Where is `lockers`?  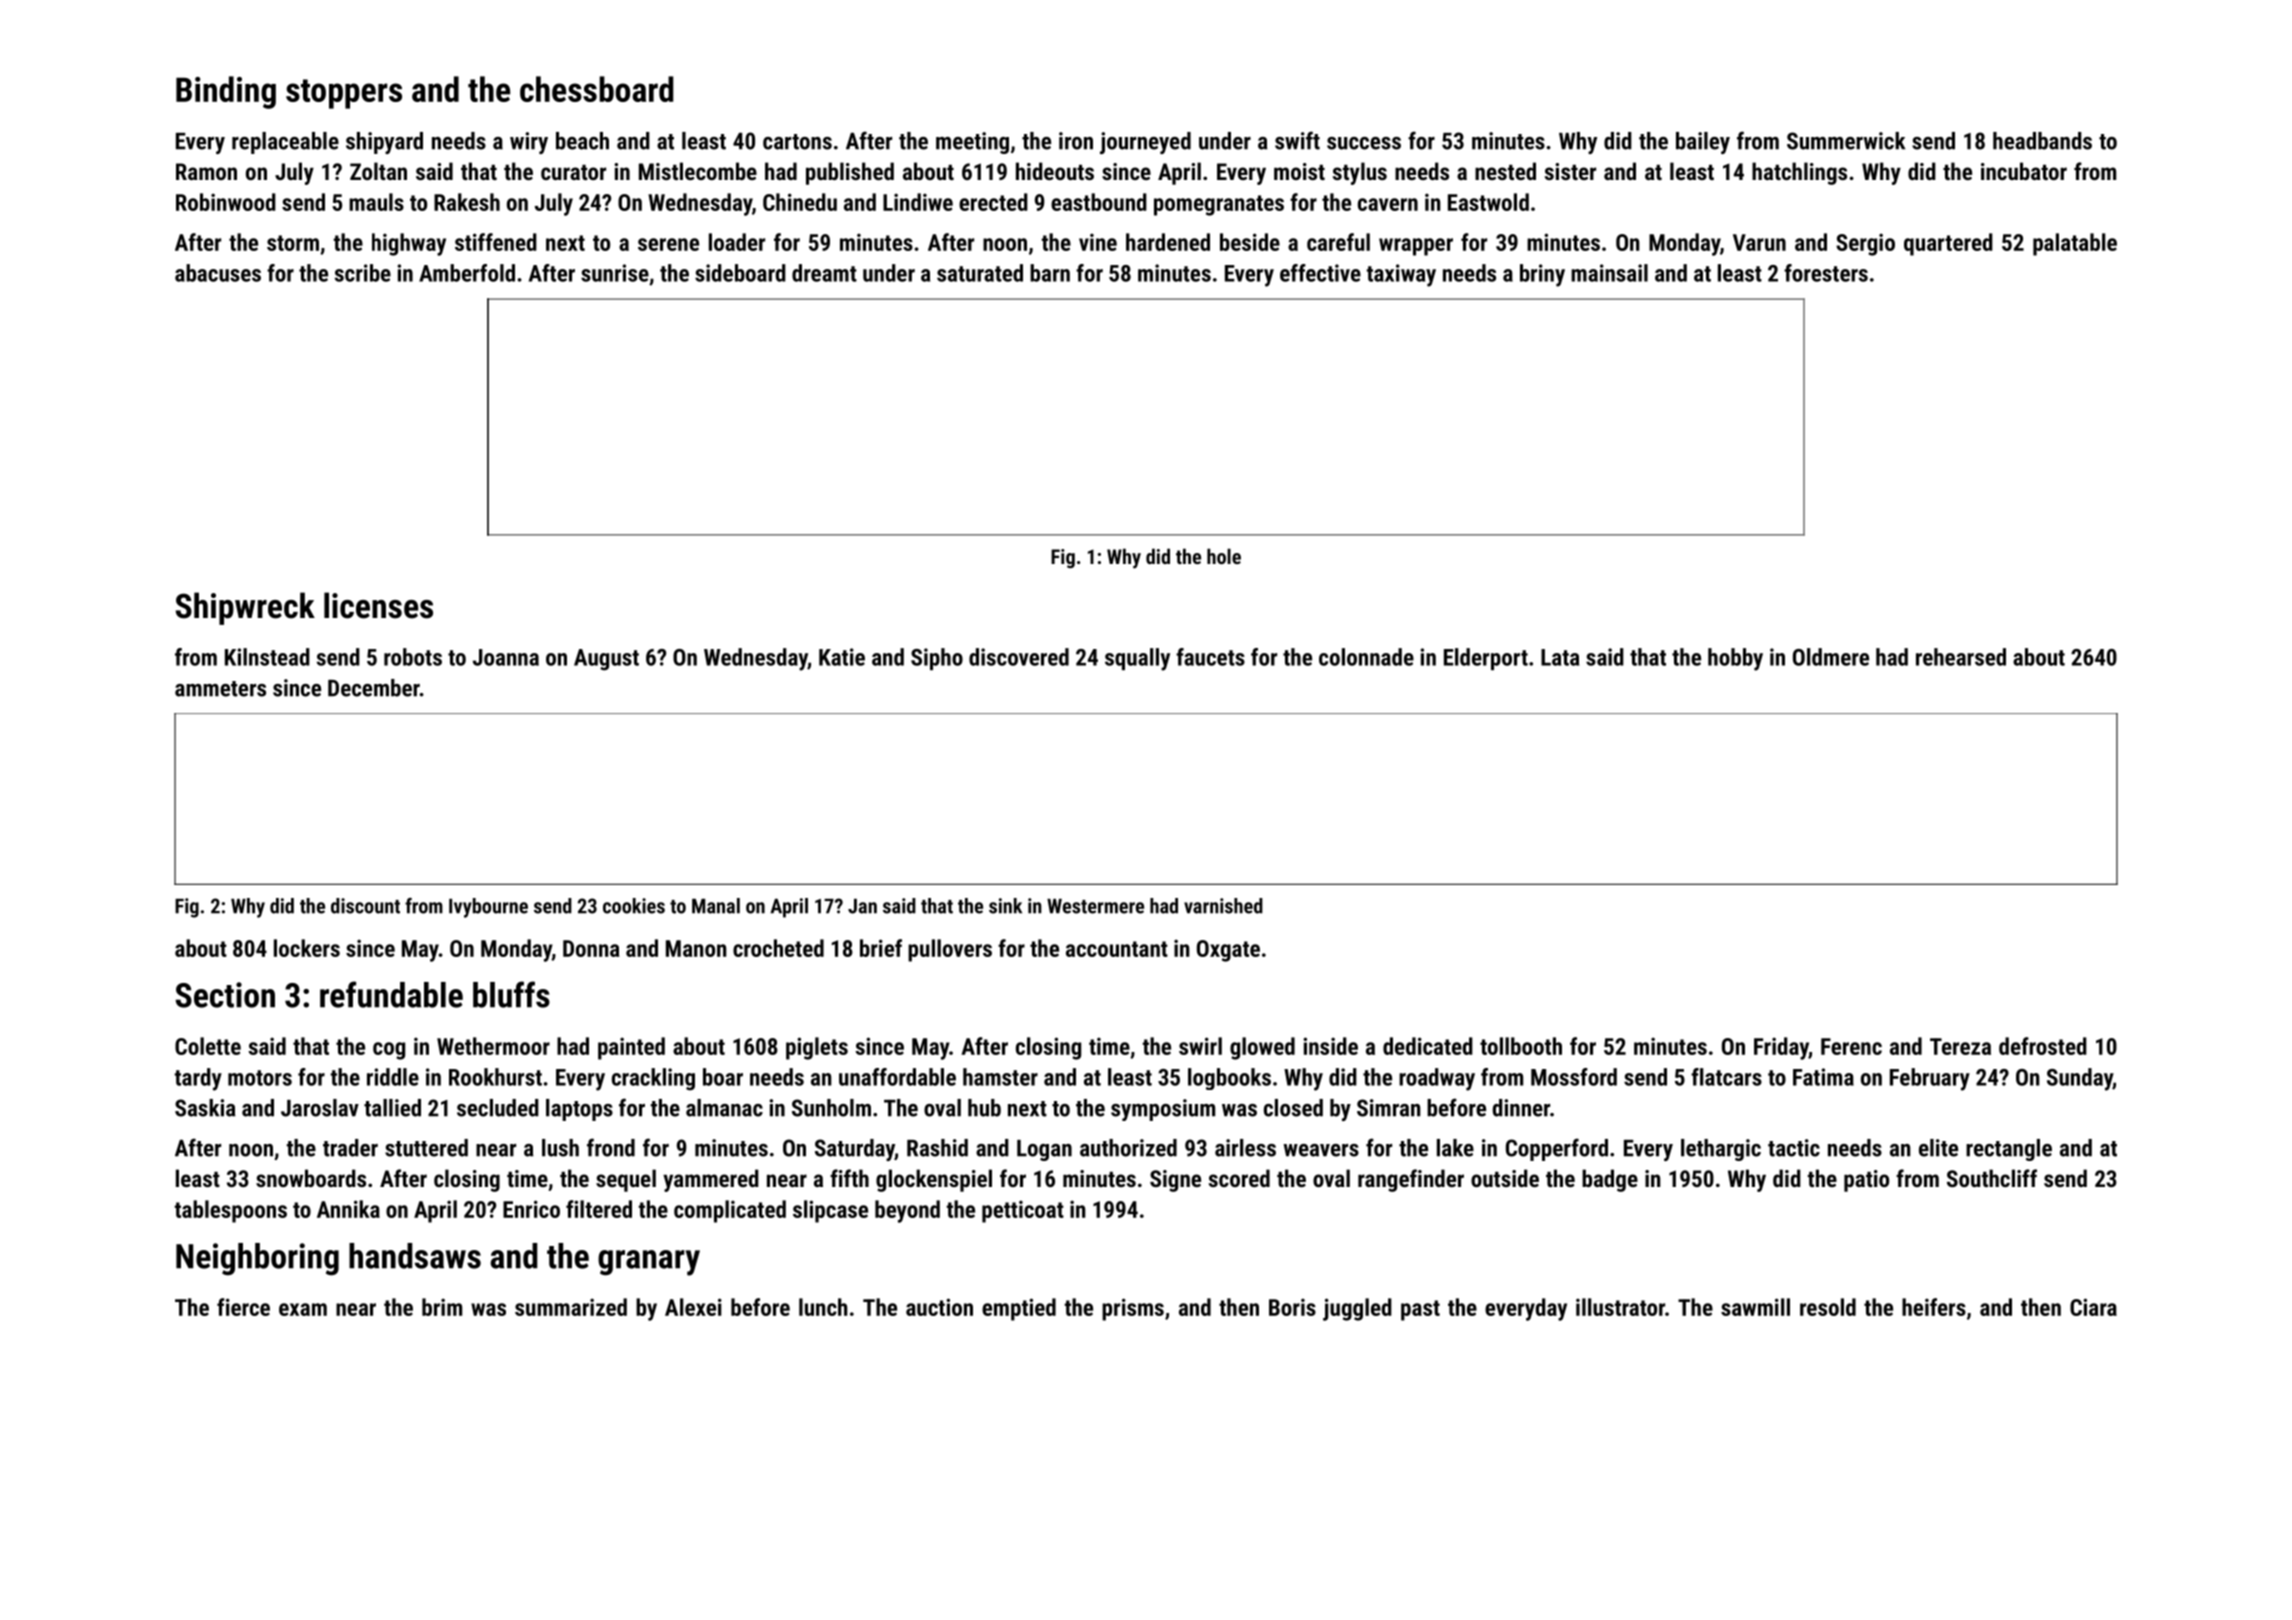 lockers is located at coordinates (307, 948).
